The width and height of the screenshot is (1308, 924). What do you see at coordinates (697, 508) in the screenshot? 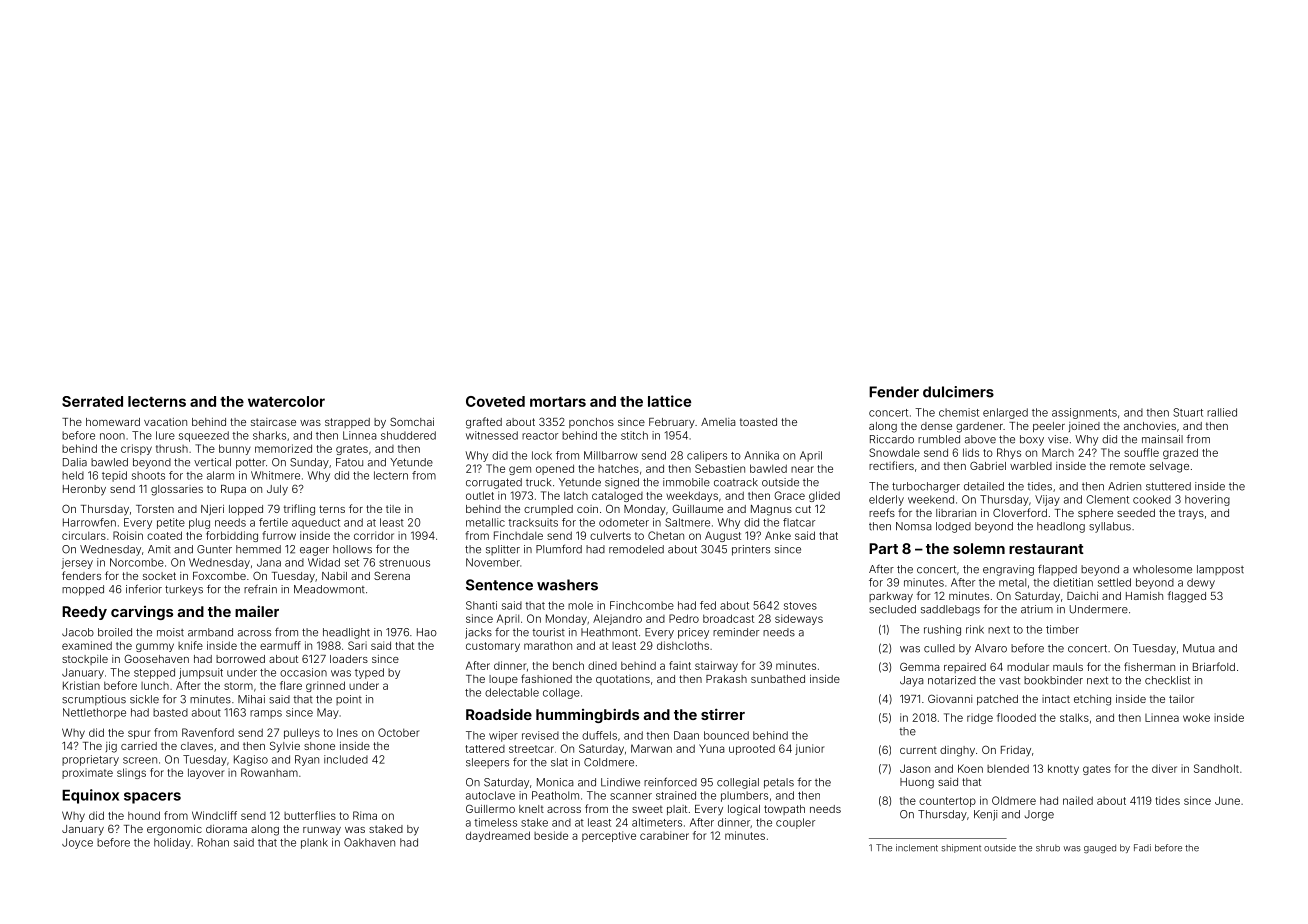
I see `Guillaume` at bounding box center [697, 508].
